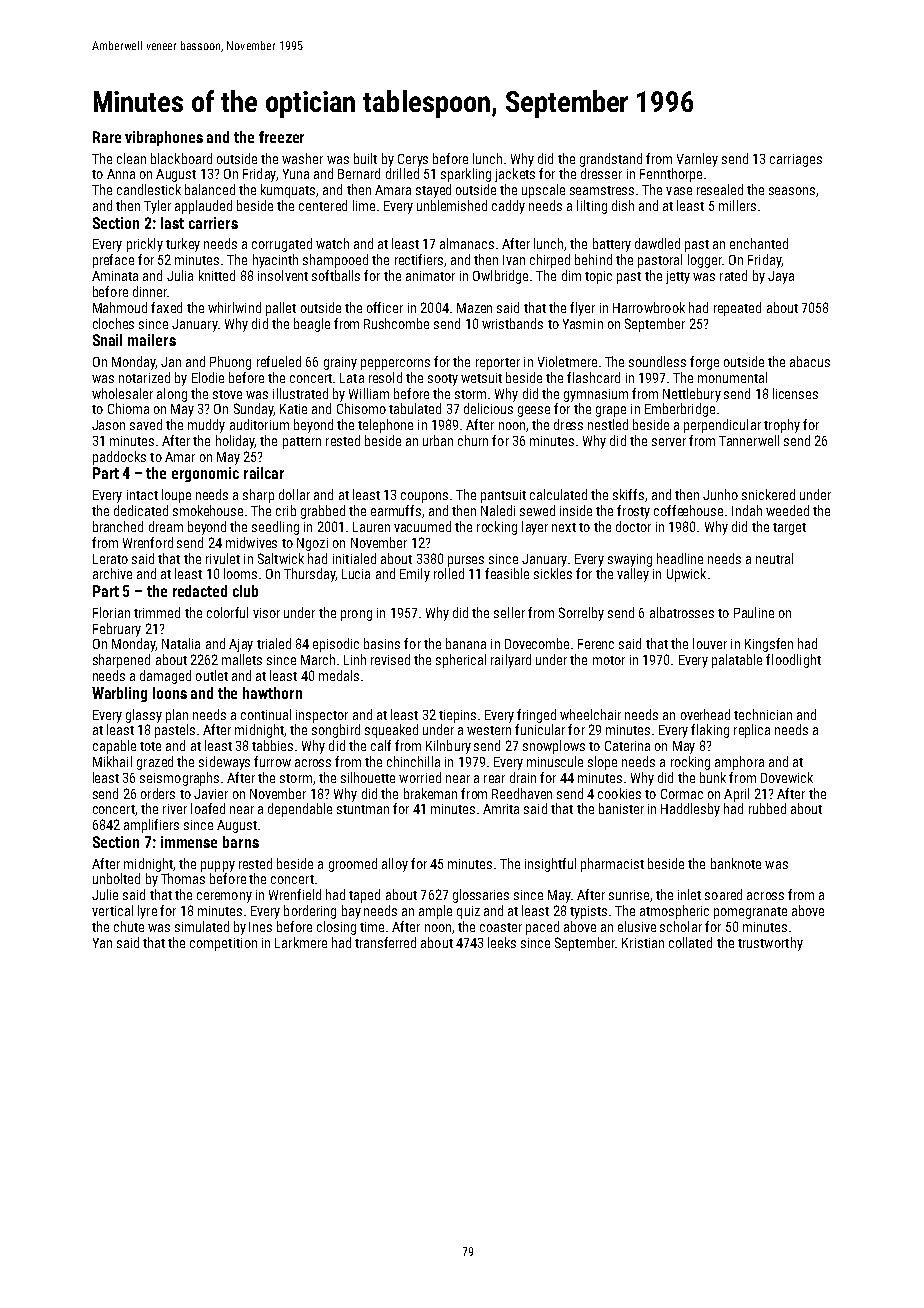  What do you see at coordinates (272, 761) in the screenshot?
I see `furrow` at bounding box center [272, 761].
